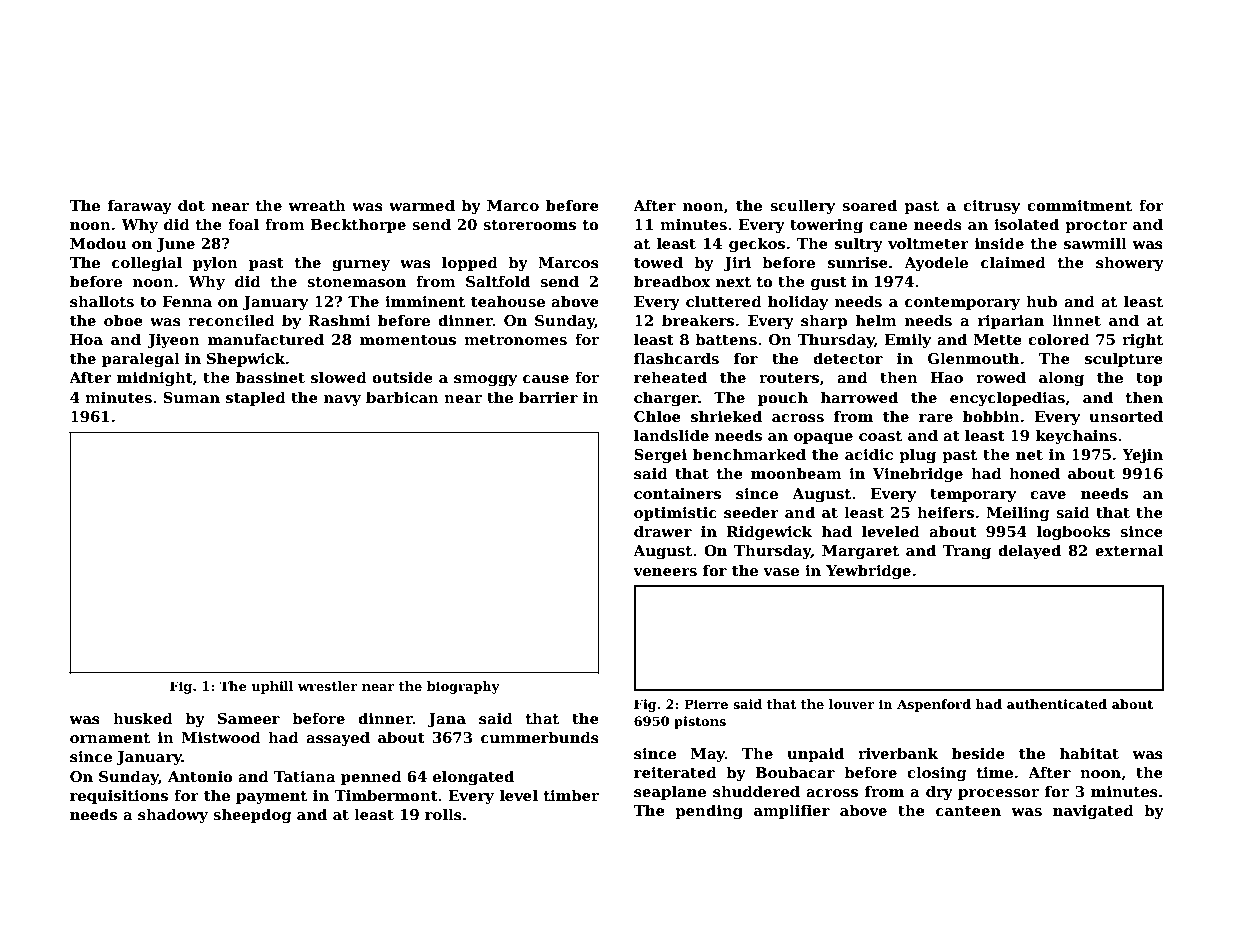  Describe the element at coordinates (1130, 263) in the screenshot. I see `showery` at that location.
